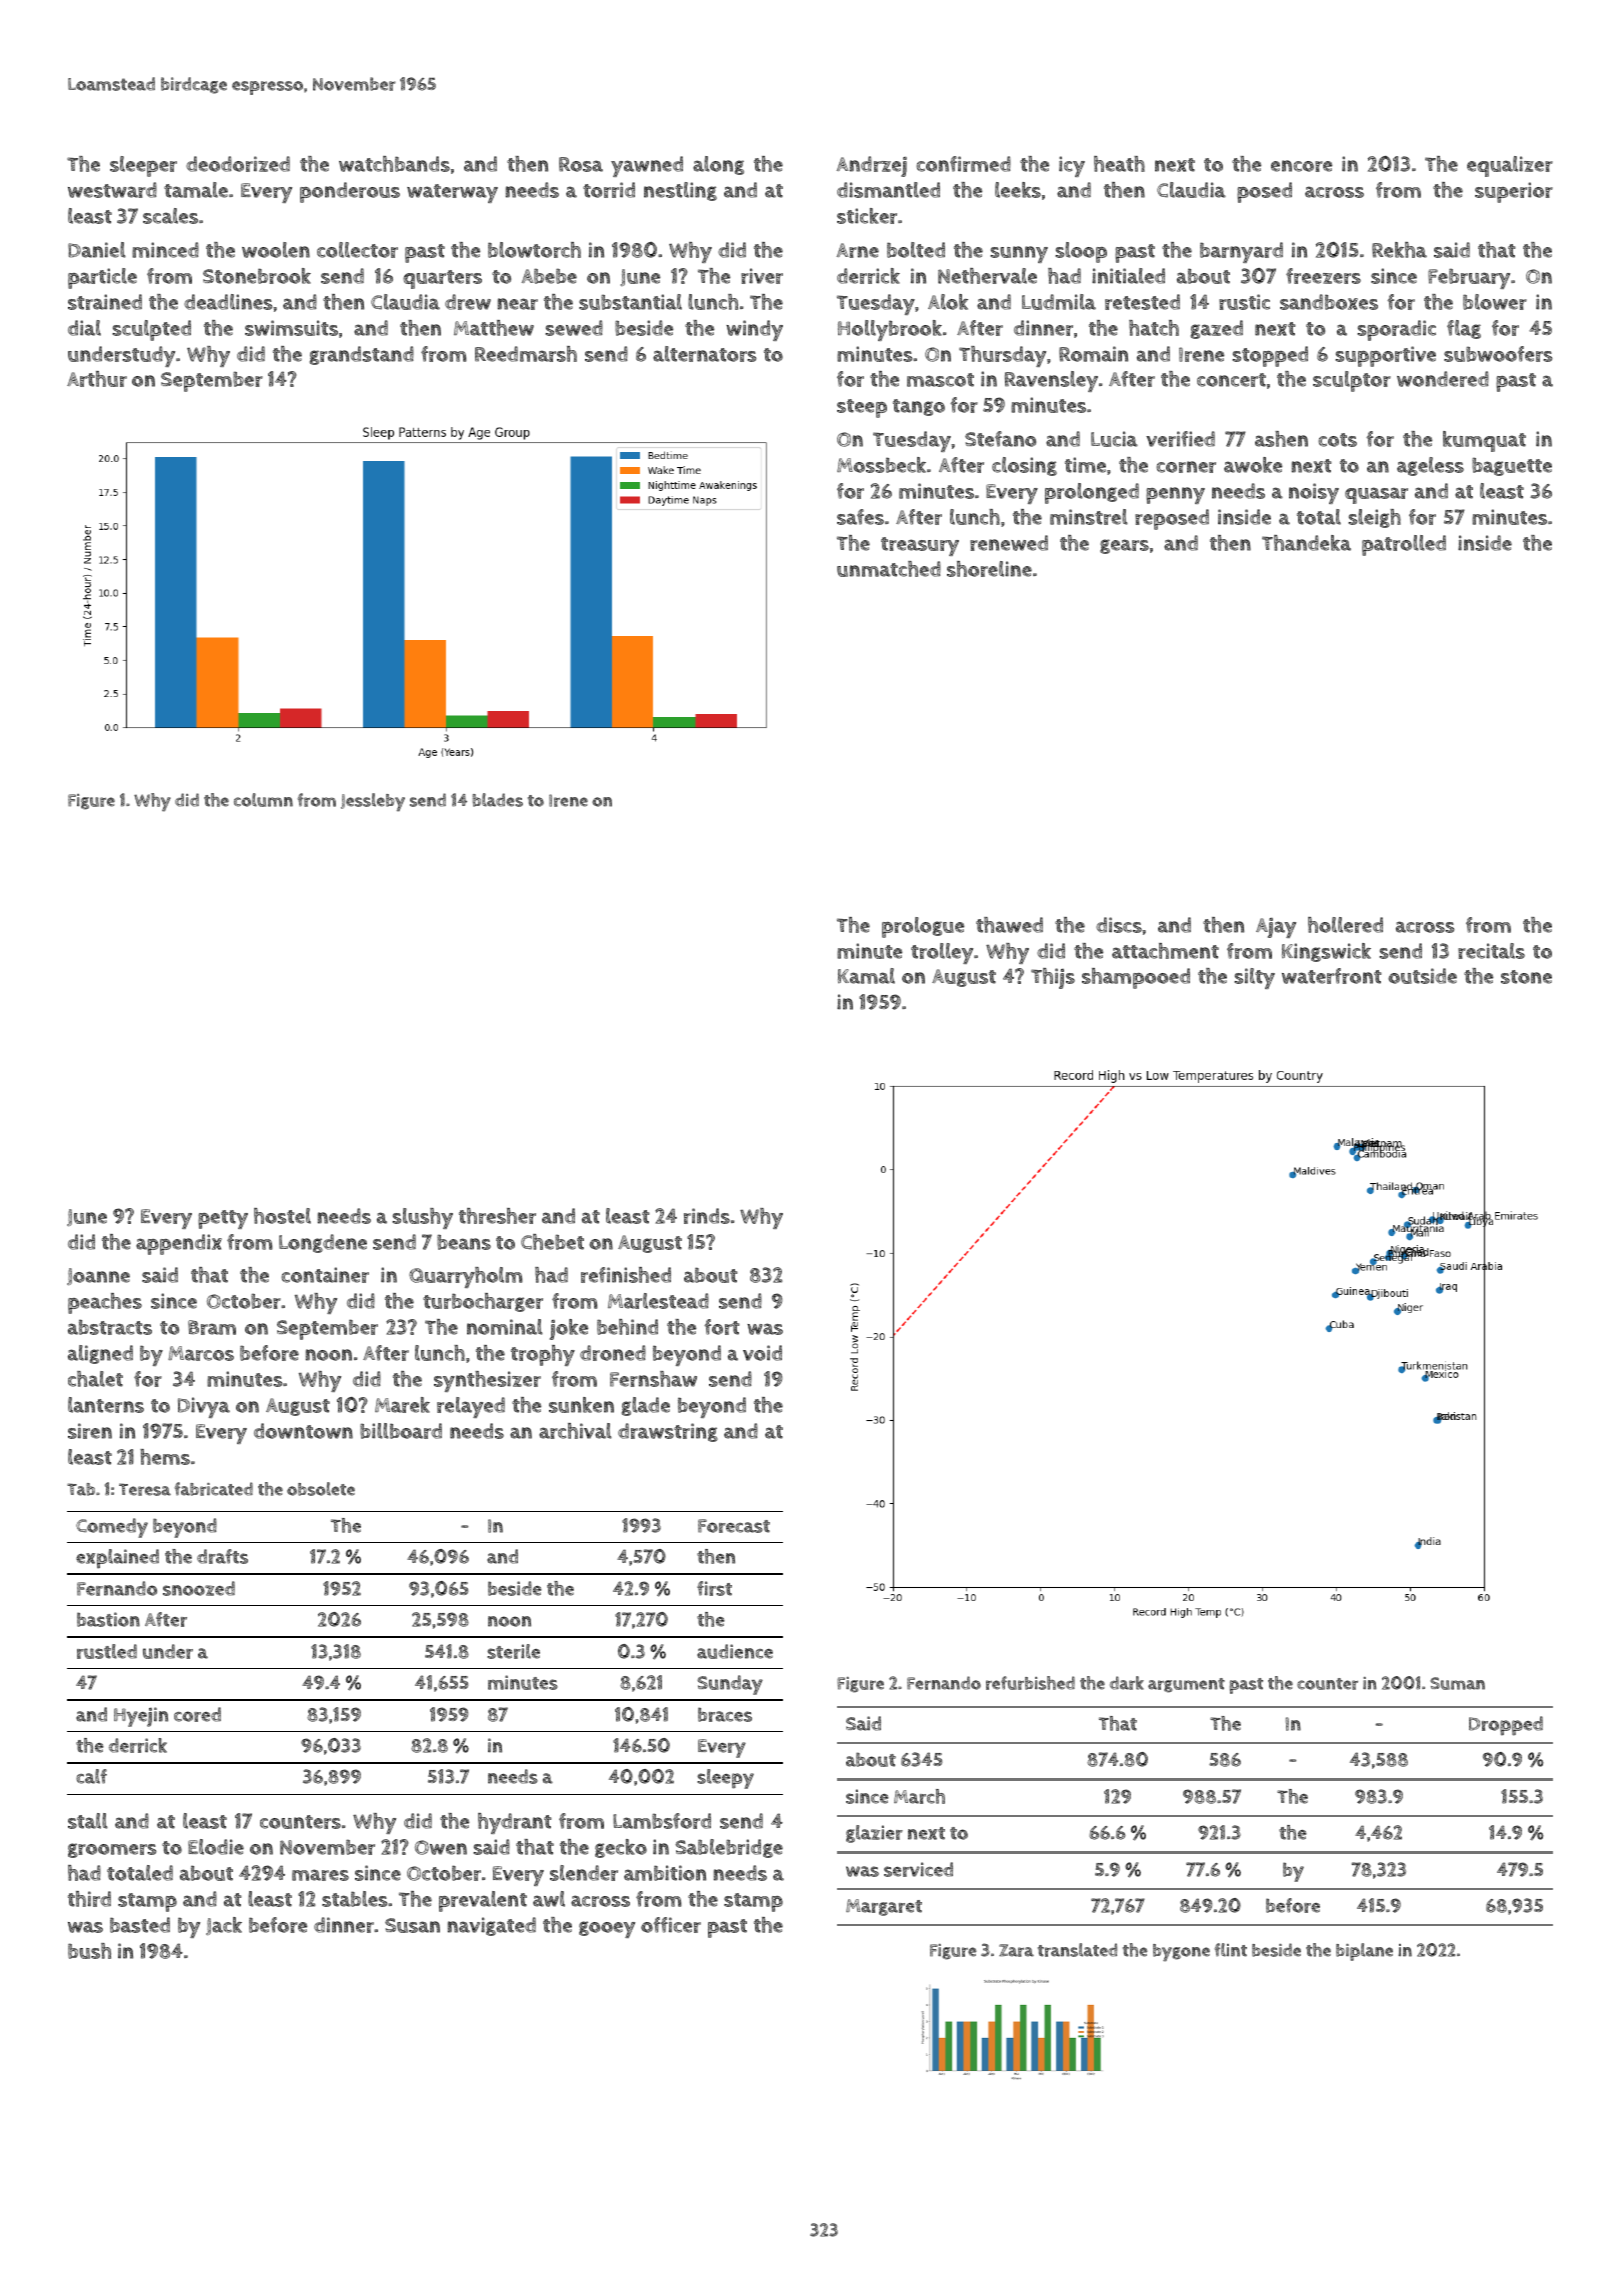 This screenshot has height=2292, width=1620. I want to click on explained, so click(117, 1558).
